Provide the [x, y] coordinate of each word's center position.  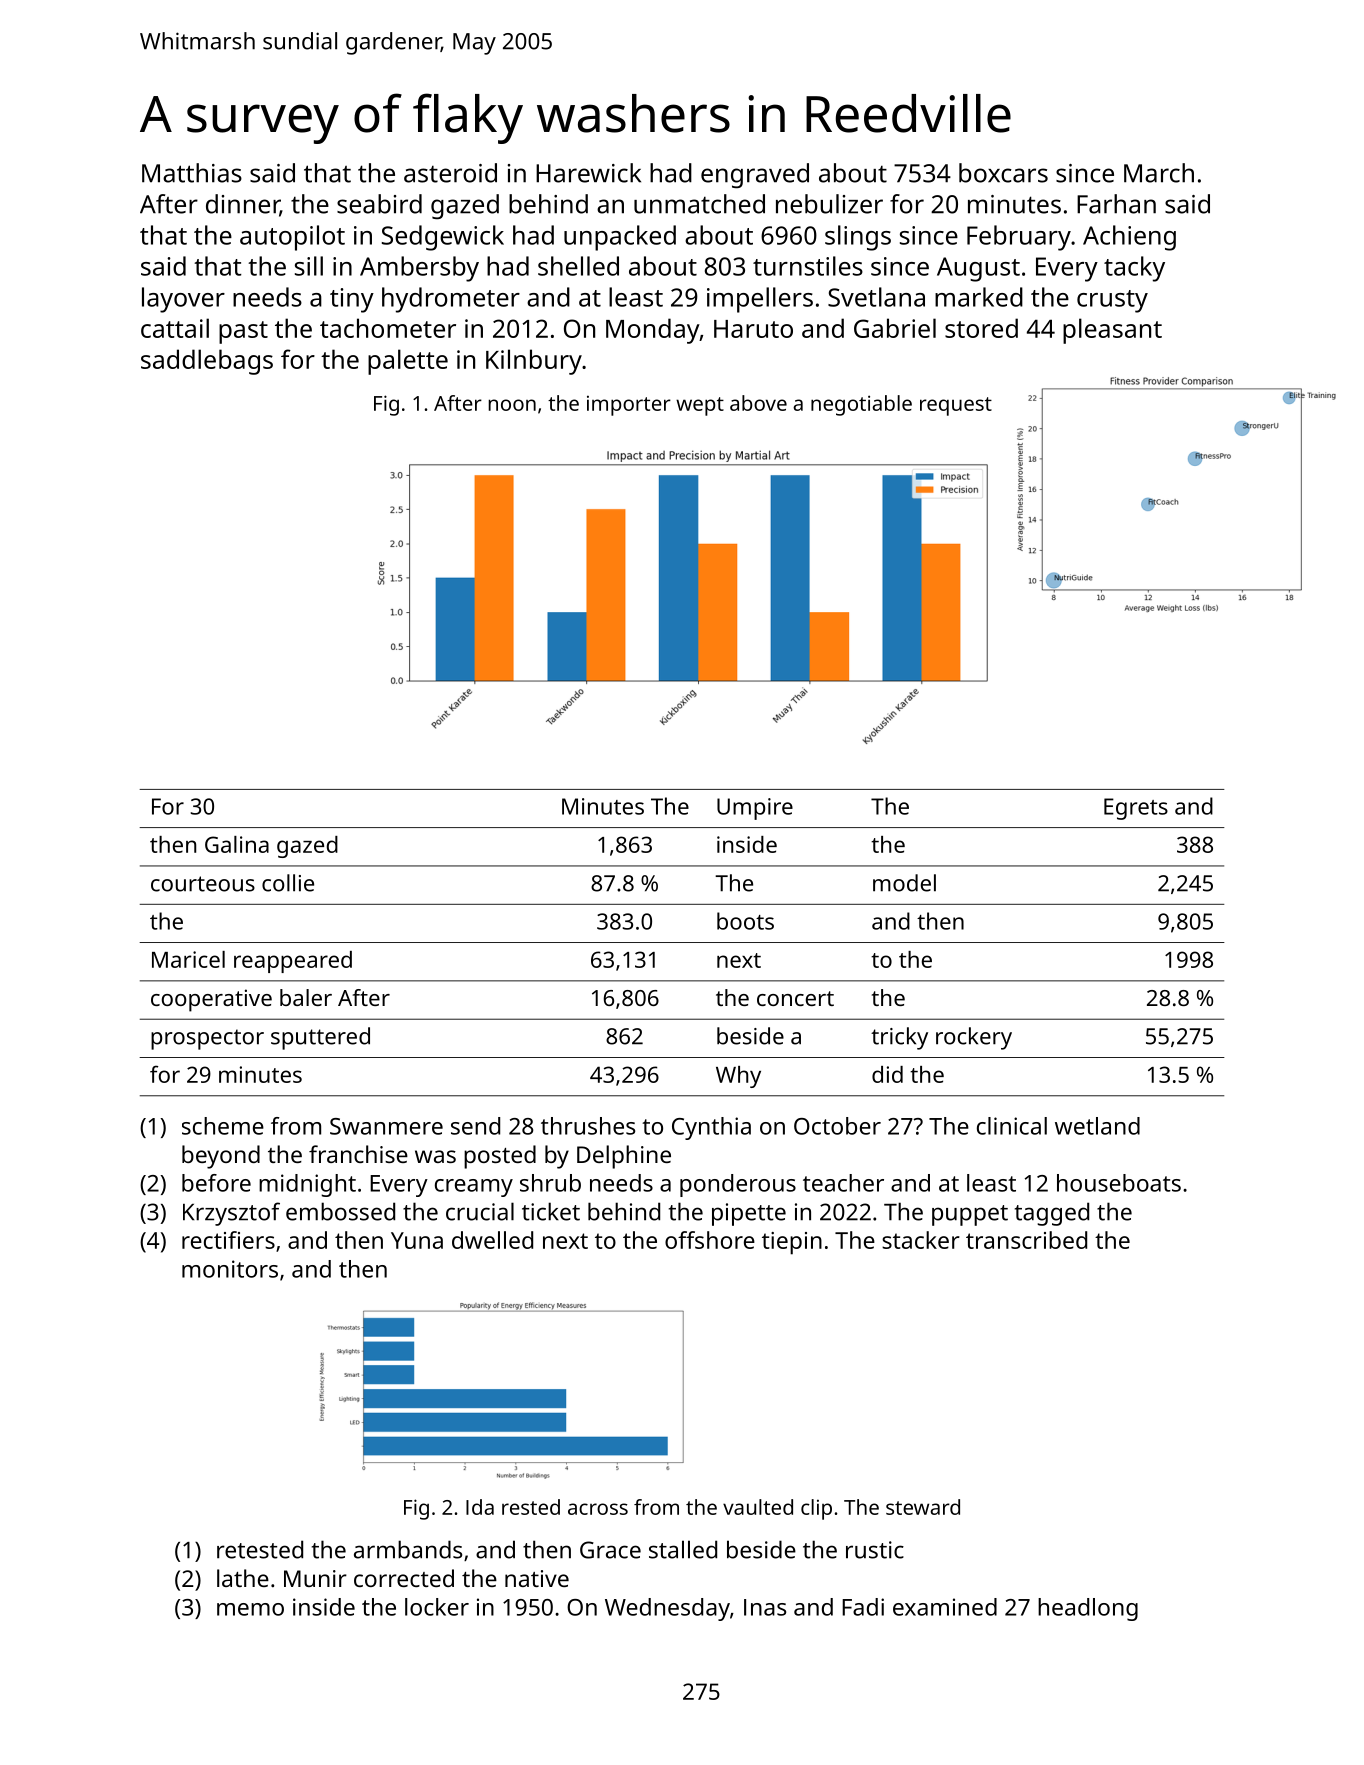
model [904, 883]
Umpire [755, 809]
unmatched [699, 204]
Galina [237, 844]
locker [437, 1607]
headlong [1088, 1609]
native [537, 1578]
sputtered [320, 1038]
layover [183, 300]
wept [700, 406]
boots [745, 921]
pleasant [1112, 331]
